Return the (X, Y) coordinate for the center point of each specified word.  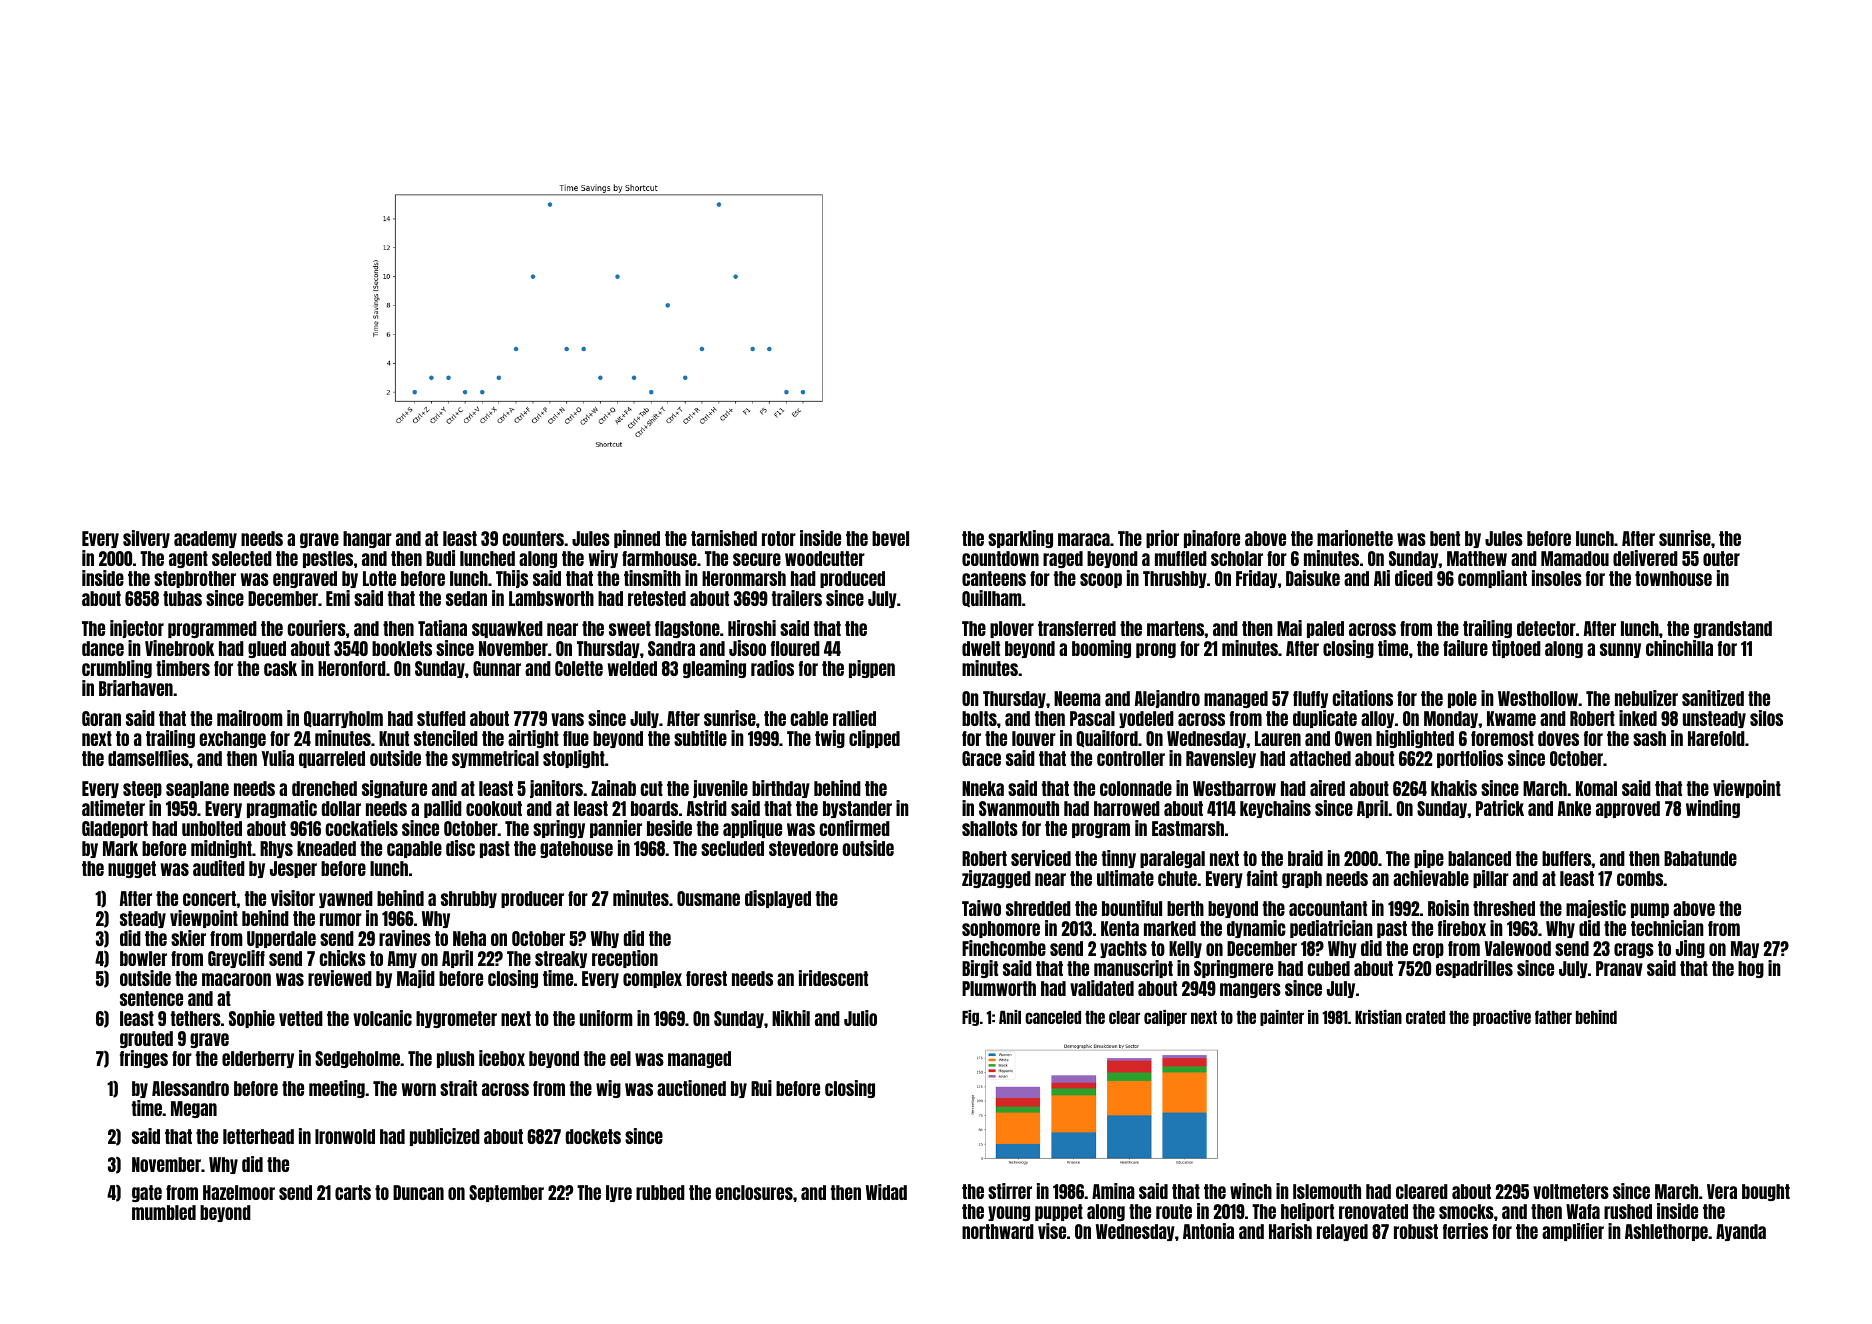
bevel (890, 538)
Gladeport (115, 829)
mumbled (164, 1212)
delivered (1645, 558)
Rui (761, 1088)
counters (533, 538)
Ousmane (708, 898)
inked (1638, 718)
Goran (101, 718)
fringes (144, 1059)
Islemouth (1327, 1191)
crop (1428, 950)
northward (998, 1231)
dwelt (981, 648)
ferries (1465, 1231)
